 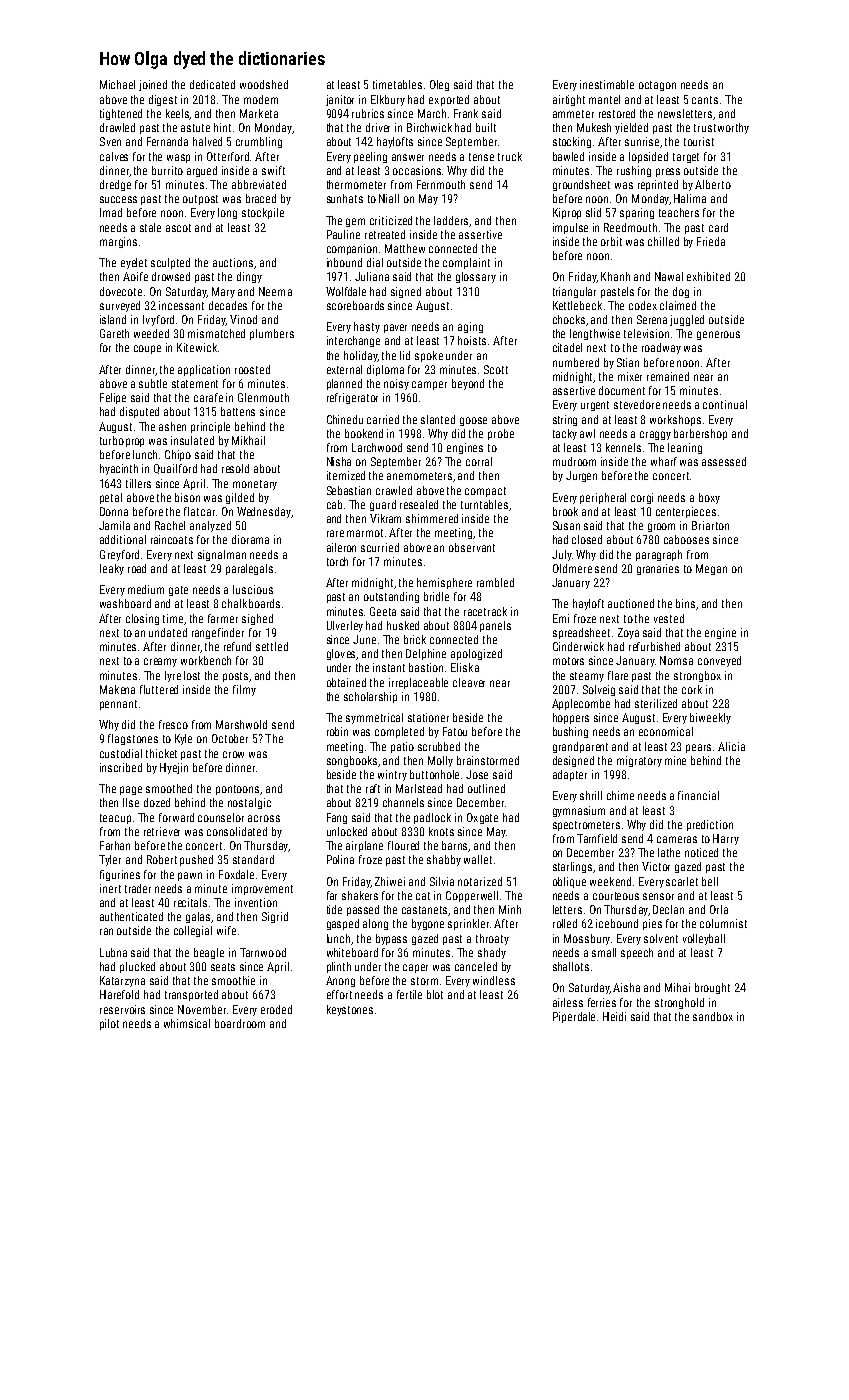 I want to click on Orla, so click(x=719, y=909).
